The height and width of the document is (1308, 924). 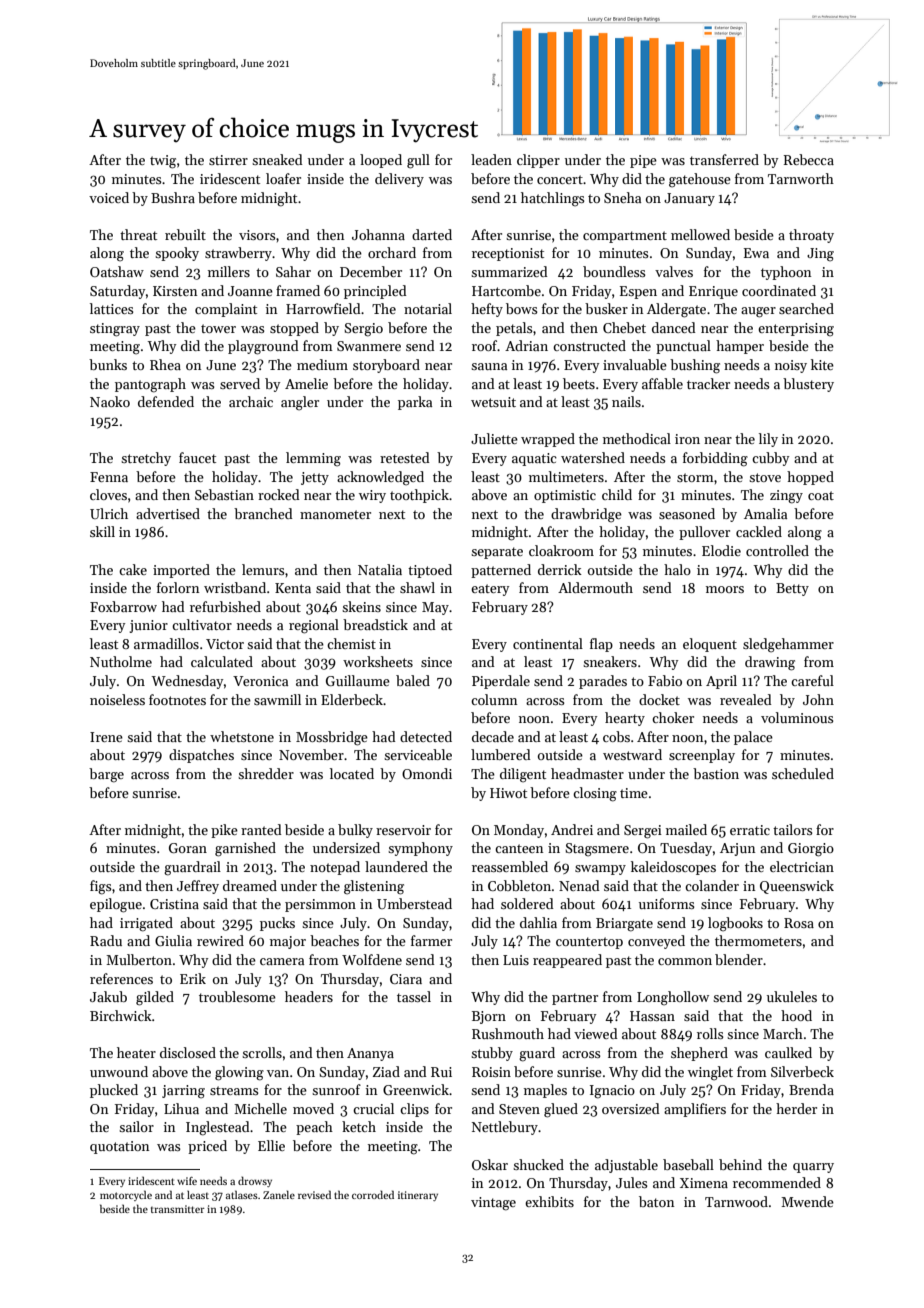 I want to click on transferred, so click(x=724, y=159).
